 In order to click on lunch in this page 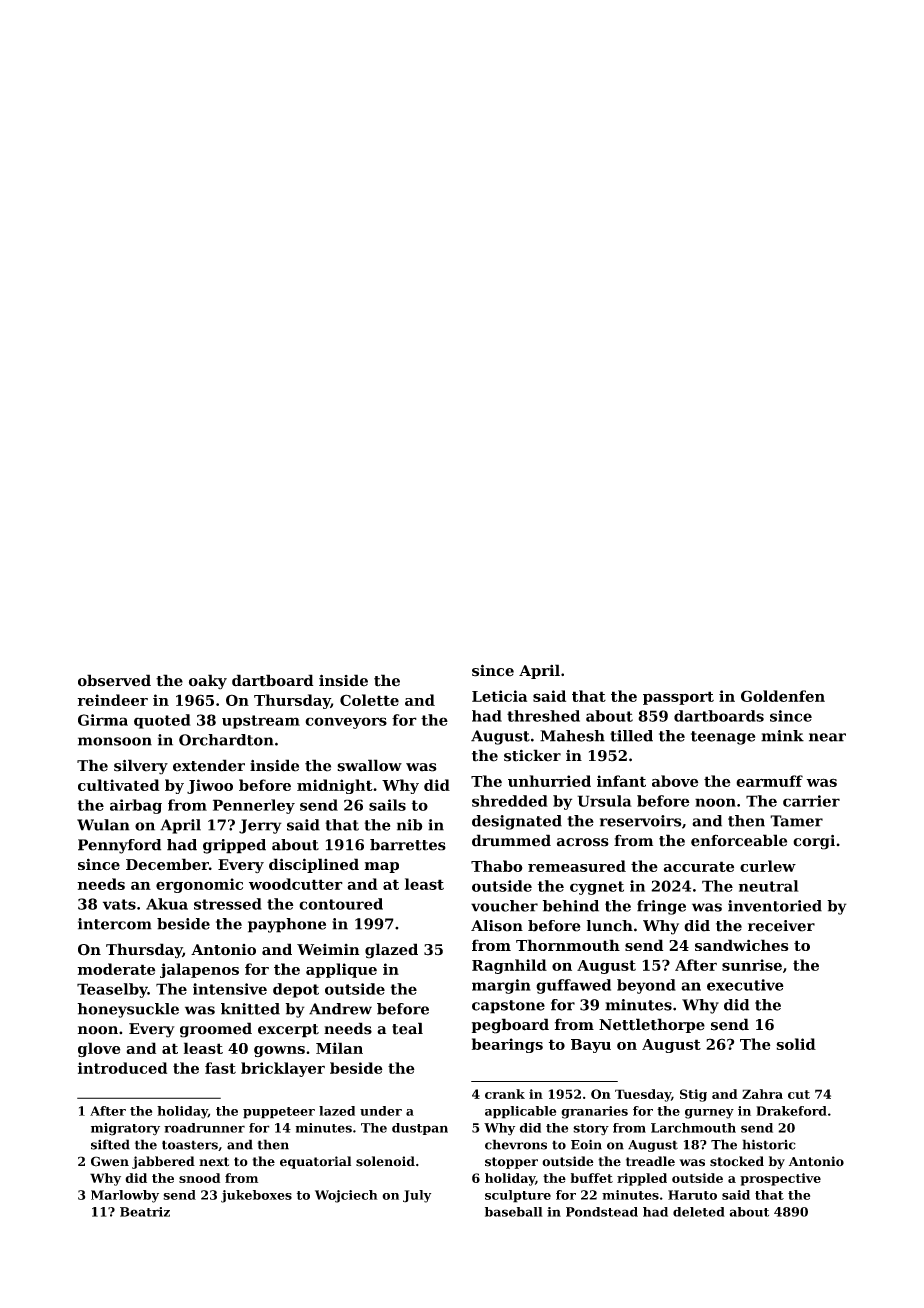, I will do `click(610, 926)`.
